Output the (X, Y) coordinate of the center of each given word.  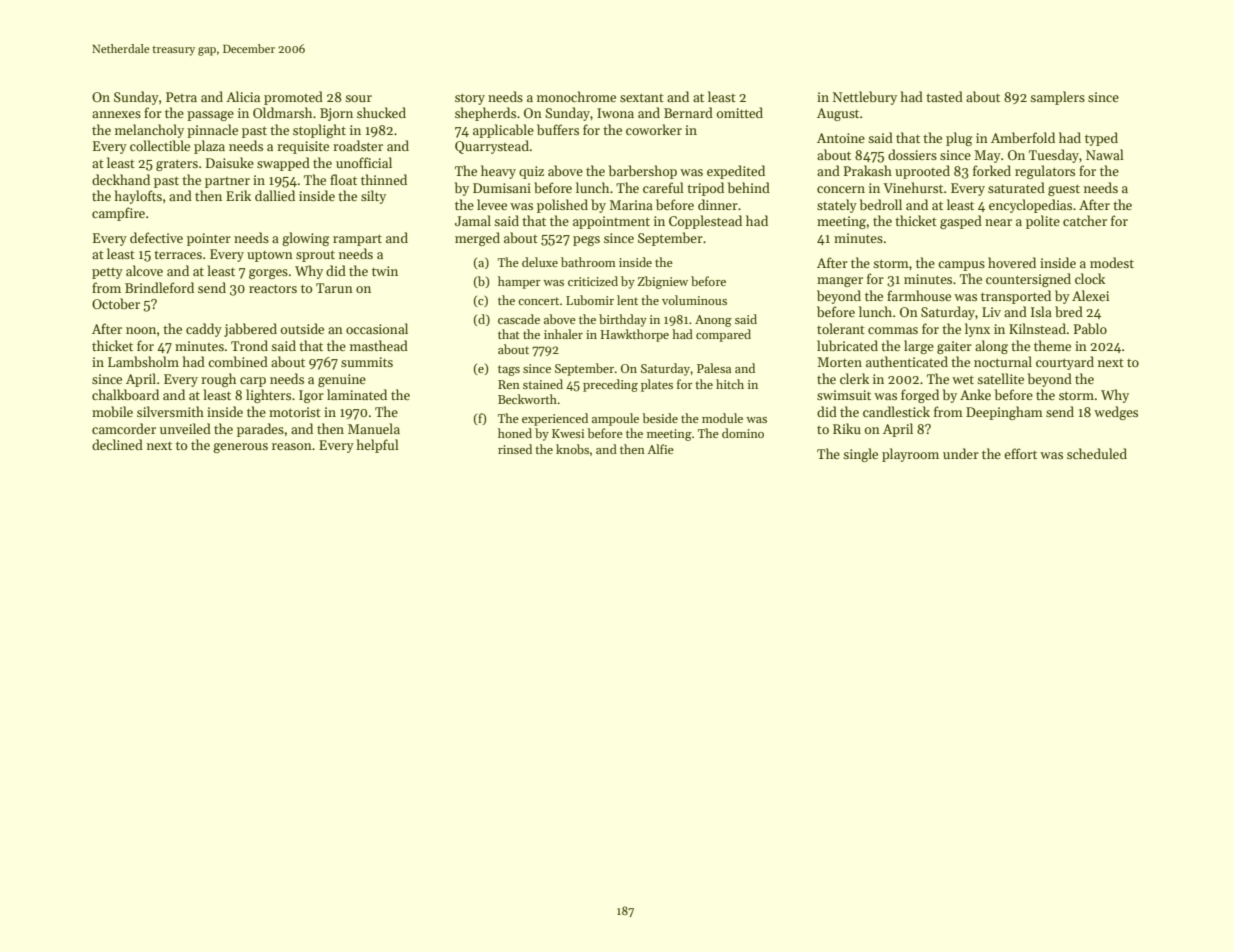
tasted (944, 96)
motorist (295, 412)
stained (543, 384)
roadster (358, 145)
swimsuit (844, 395)
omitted (740, 112)
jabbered (250, 330)
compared (723, 335)
